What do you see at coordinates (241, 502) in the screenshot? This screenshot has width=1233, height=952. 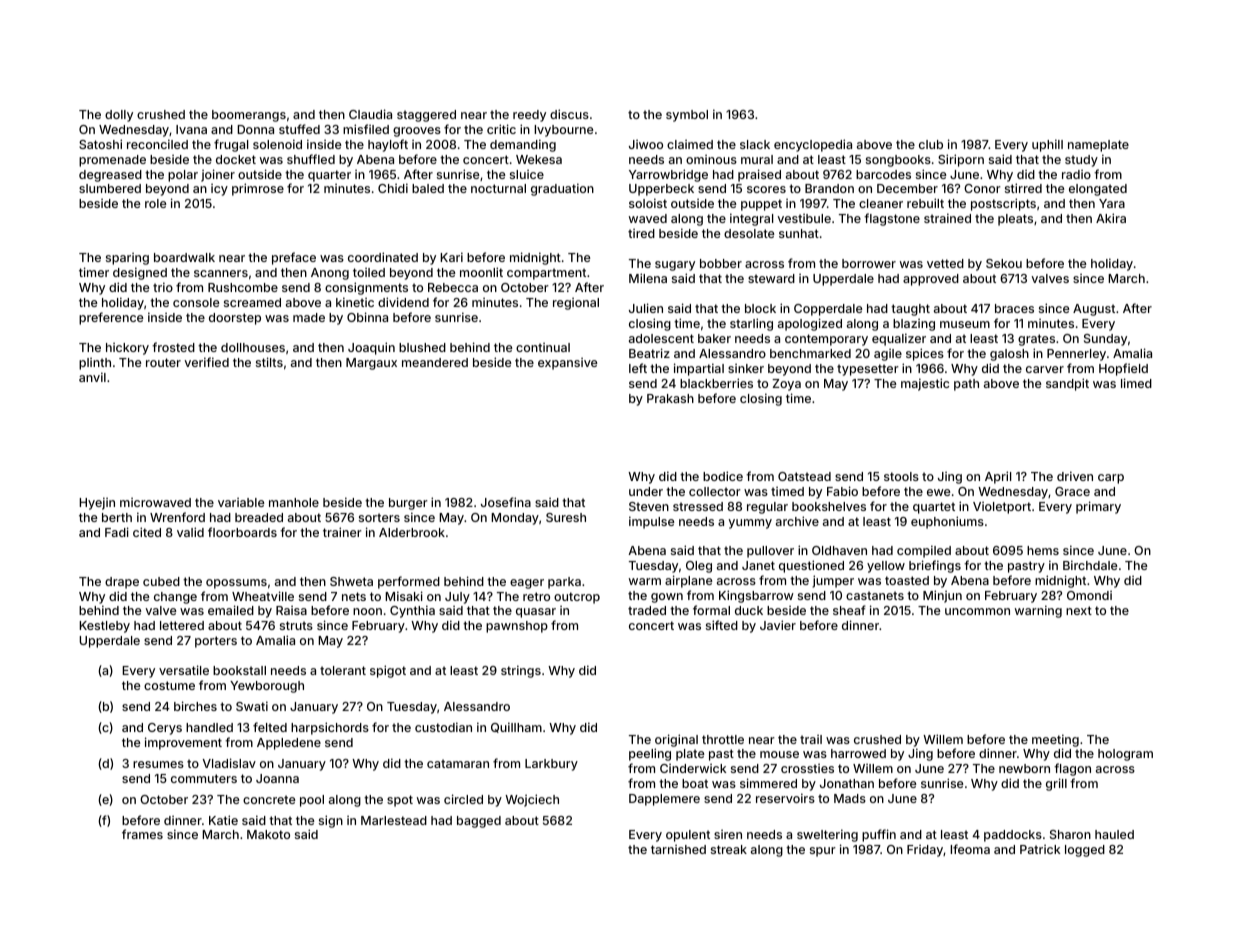 I see `variable` at bounding box center [241, 502].
